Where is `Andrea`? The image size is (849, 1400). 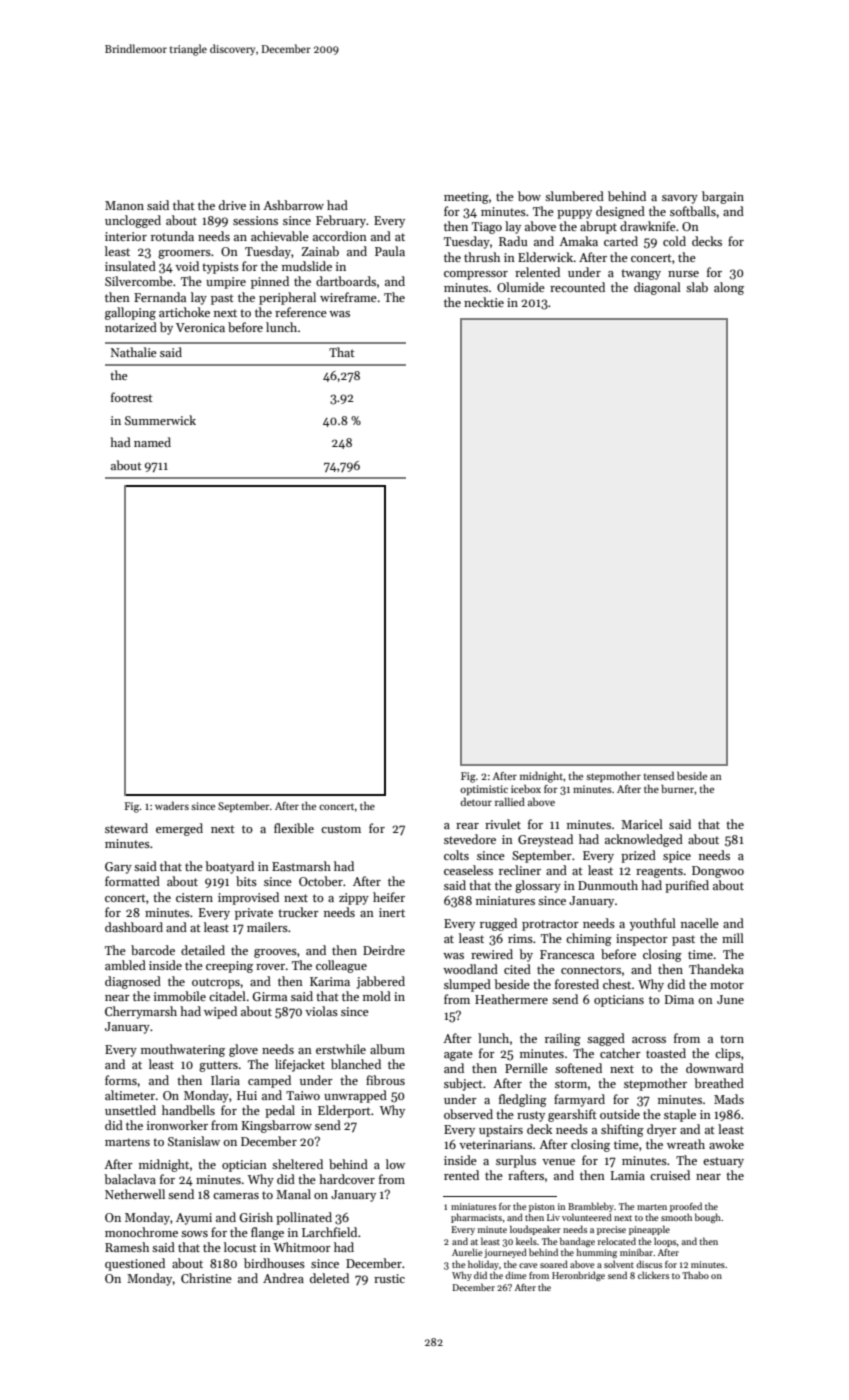
Andrea is located at coordinates (283, 1278).
